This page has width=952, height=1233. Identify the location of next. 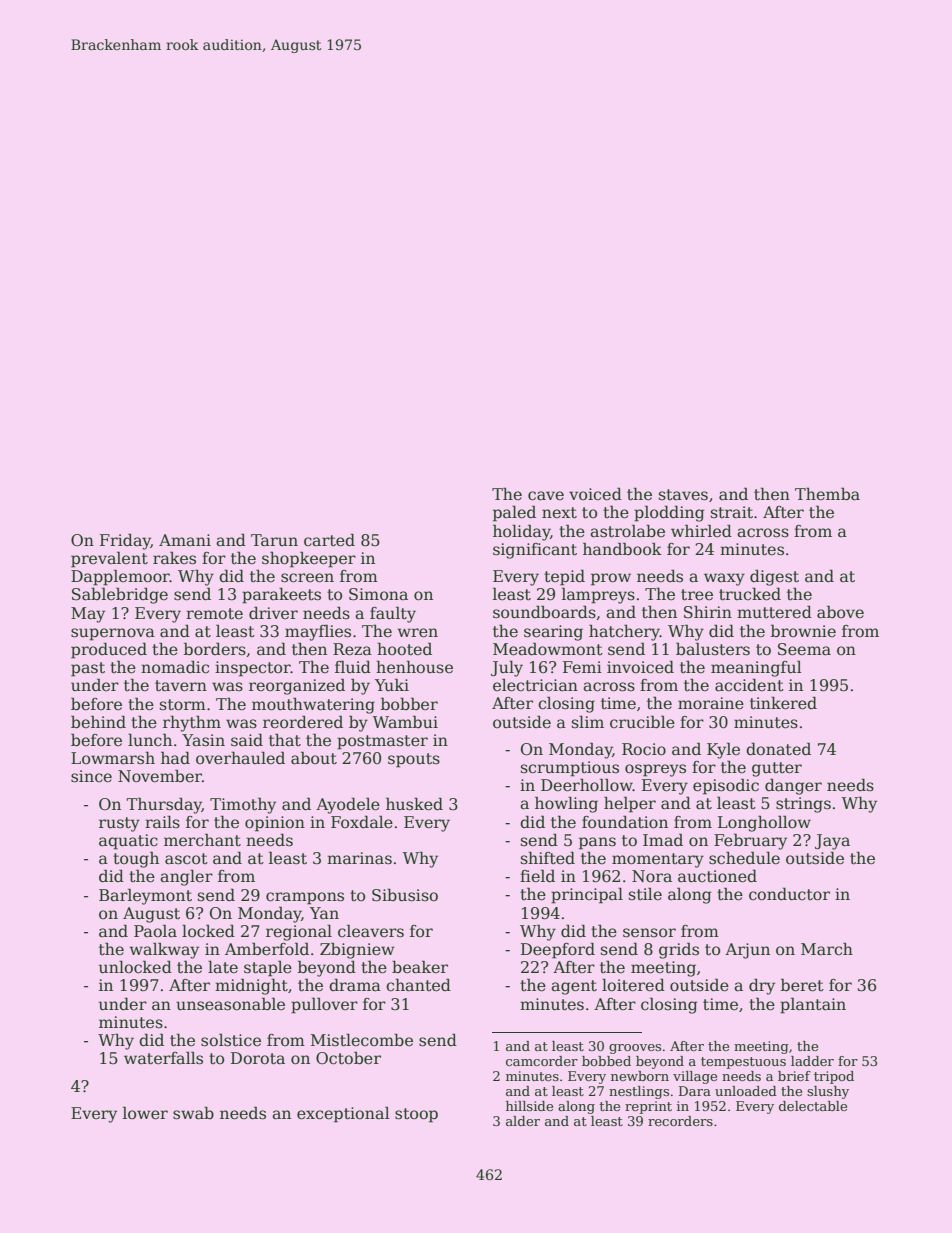
(559, 512).
